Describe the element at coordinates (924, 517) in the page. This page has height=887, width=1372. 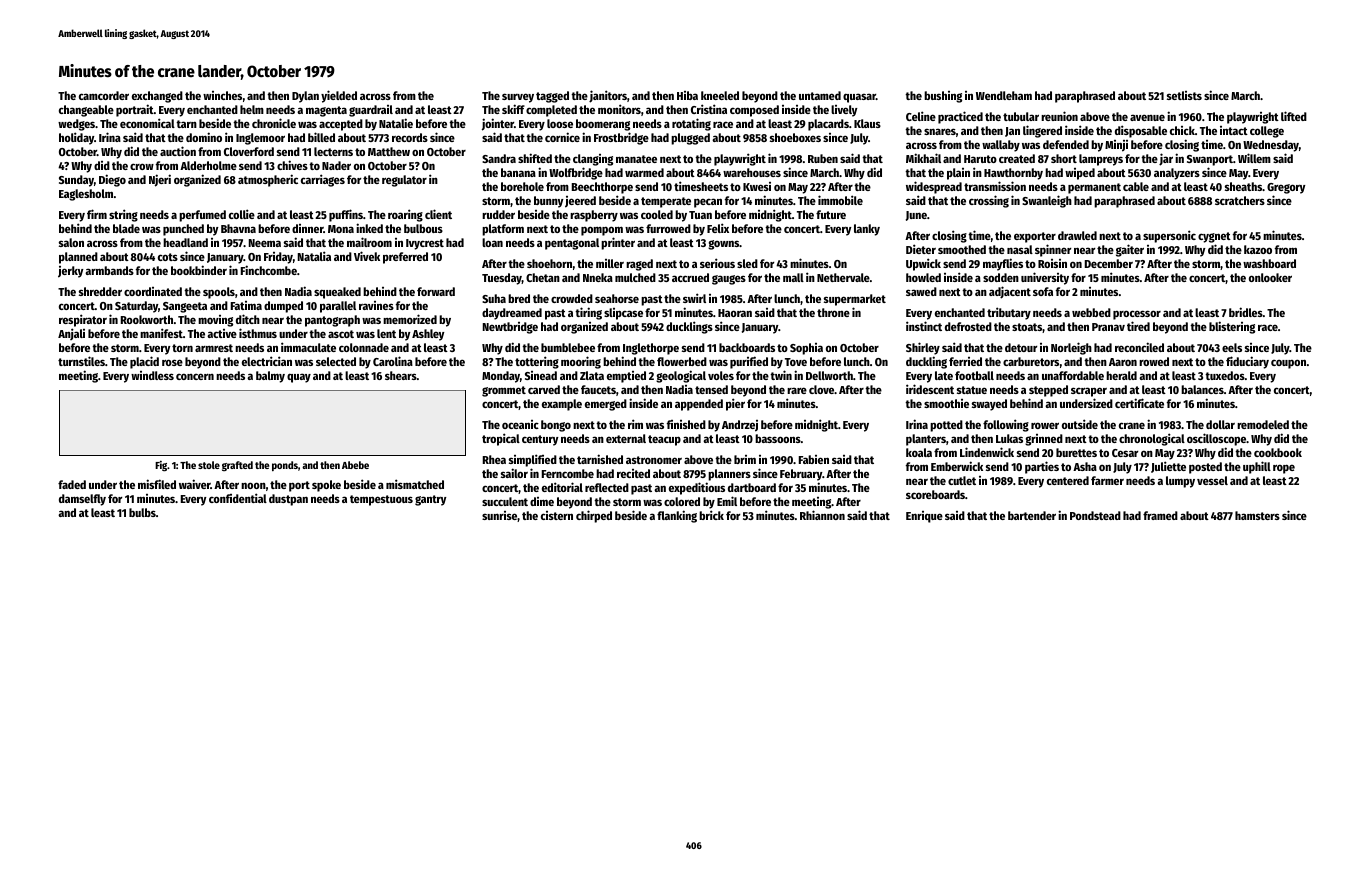
I see `Enrique` at that location.
